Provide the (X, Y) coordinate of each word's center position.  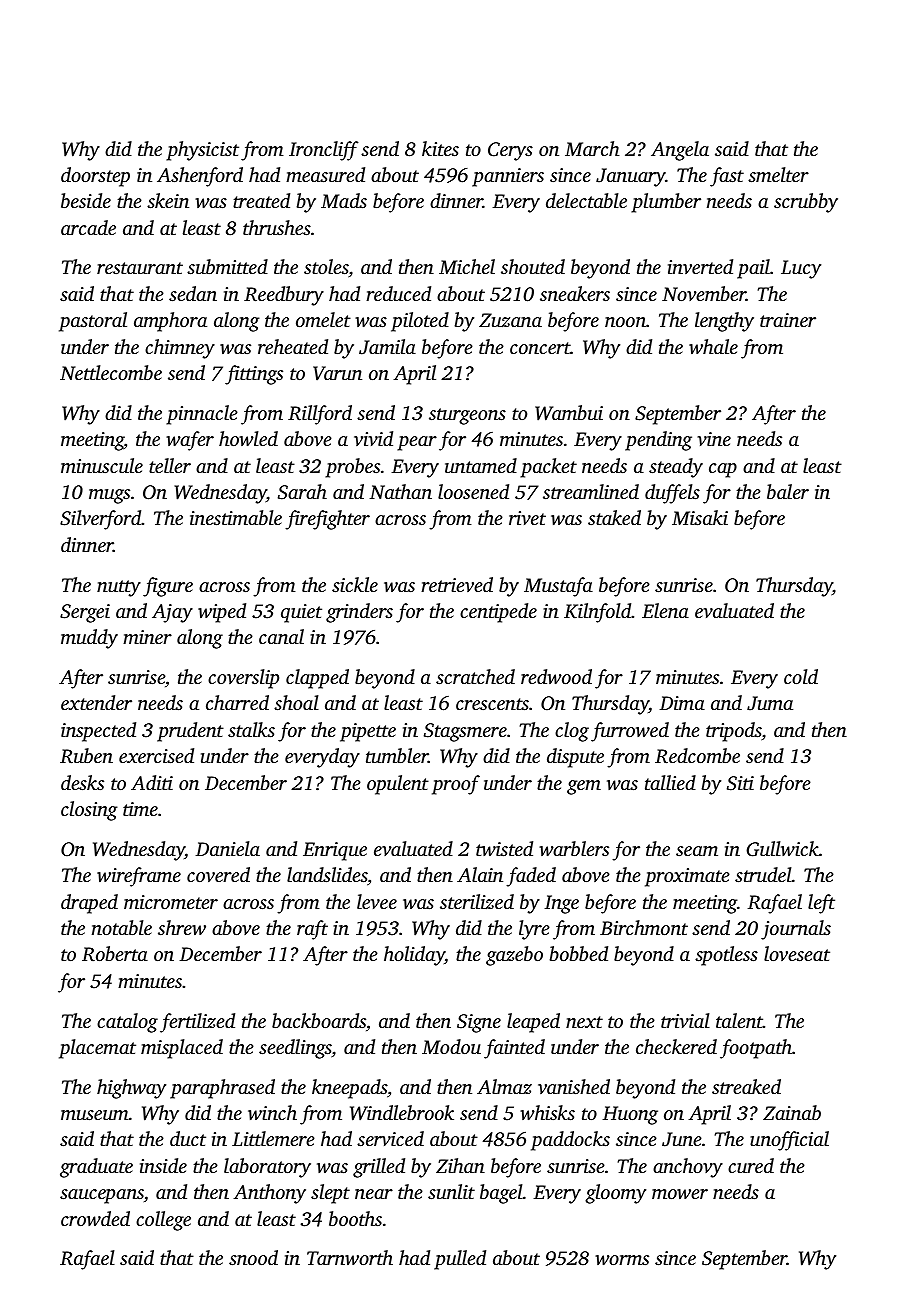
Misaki (700, 517)
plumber (666, 203)
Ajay (172, 613)
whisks (547, 1113)
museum (95, 1115)
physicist (202, 151)
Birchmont (644, 927)
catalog (127, 1023)
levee (377, 901)
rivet (527, 518)
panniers (508, 177)
